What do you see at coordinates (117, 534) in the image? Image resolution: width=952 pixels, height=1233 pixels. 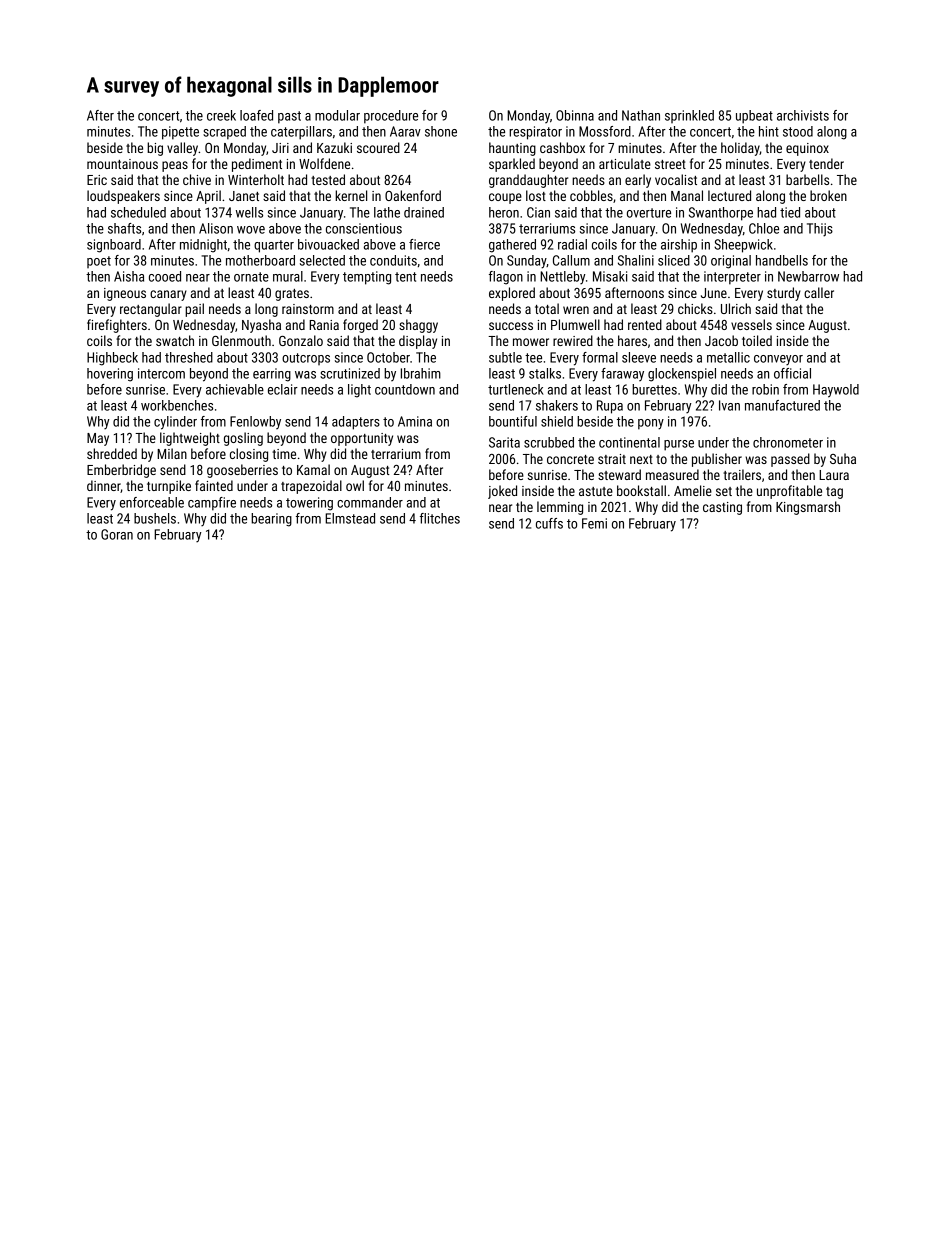 I see `Goran` at bounding box center [117, 534].
